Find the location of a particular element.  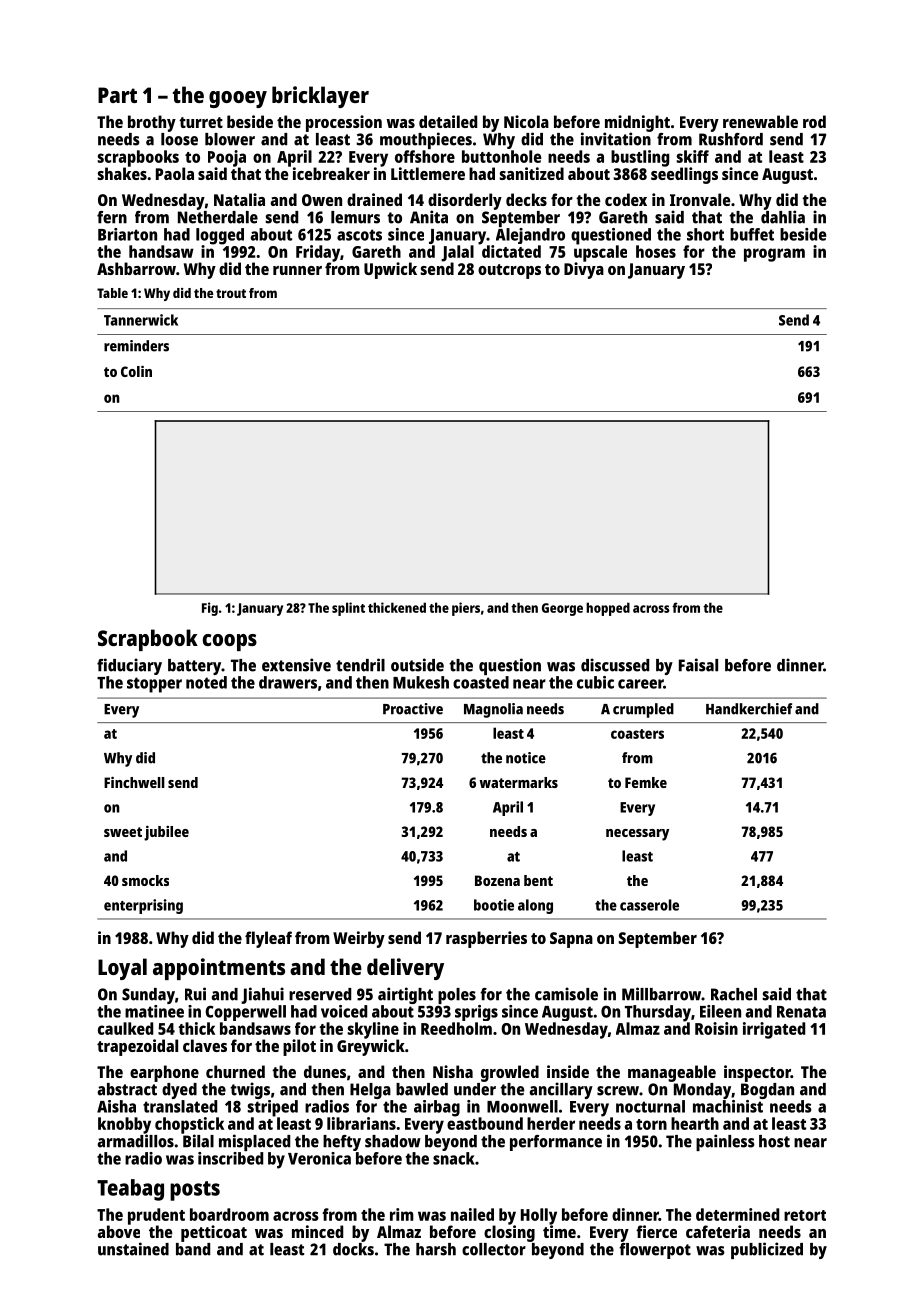

brothy is located at coordinates (152, 123).
